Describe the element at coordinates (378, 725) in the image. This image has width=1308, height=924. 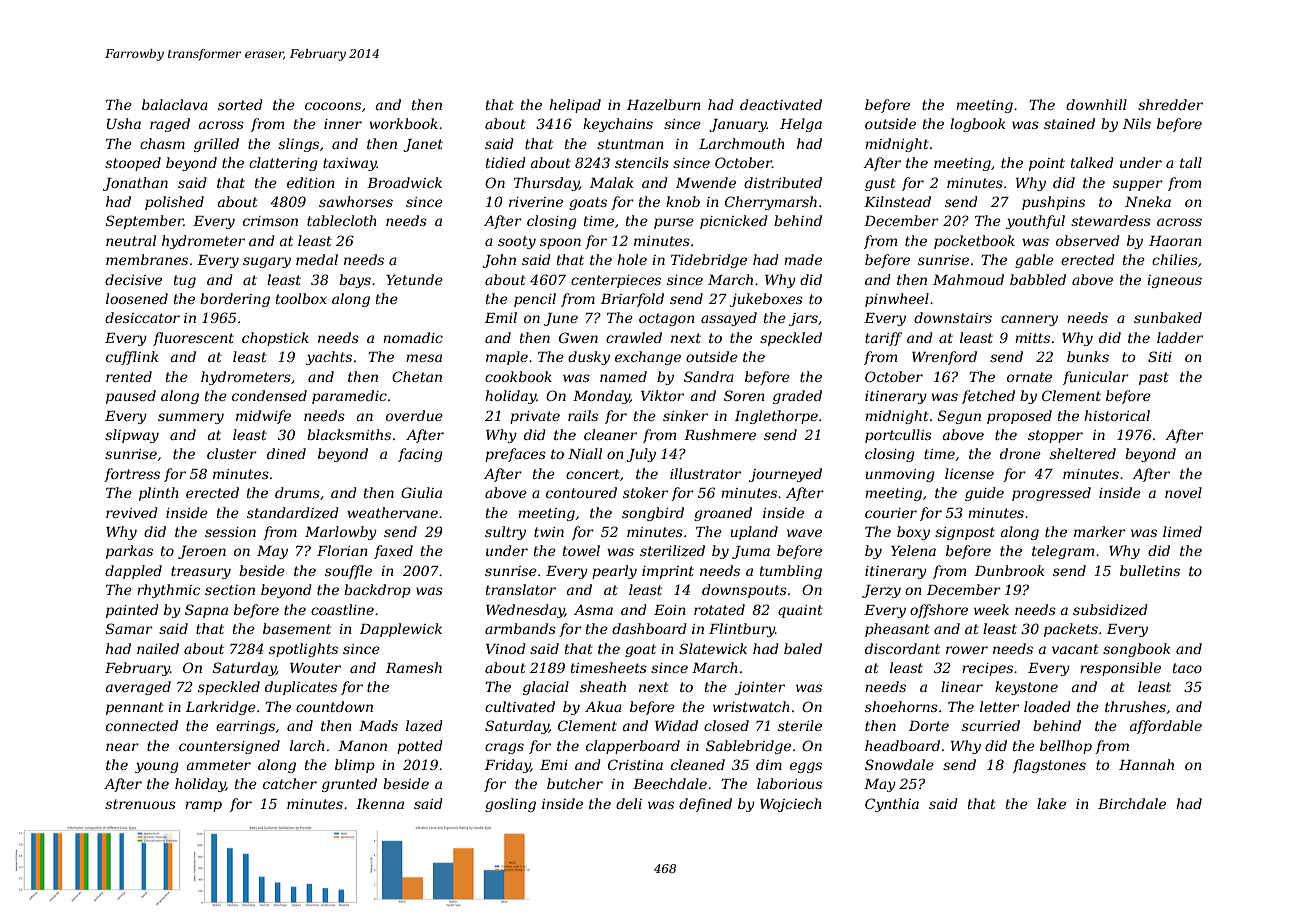
I see `Mads` at that location.
